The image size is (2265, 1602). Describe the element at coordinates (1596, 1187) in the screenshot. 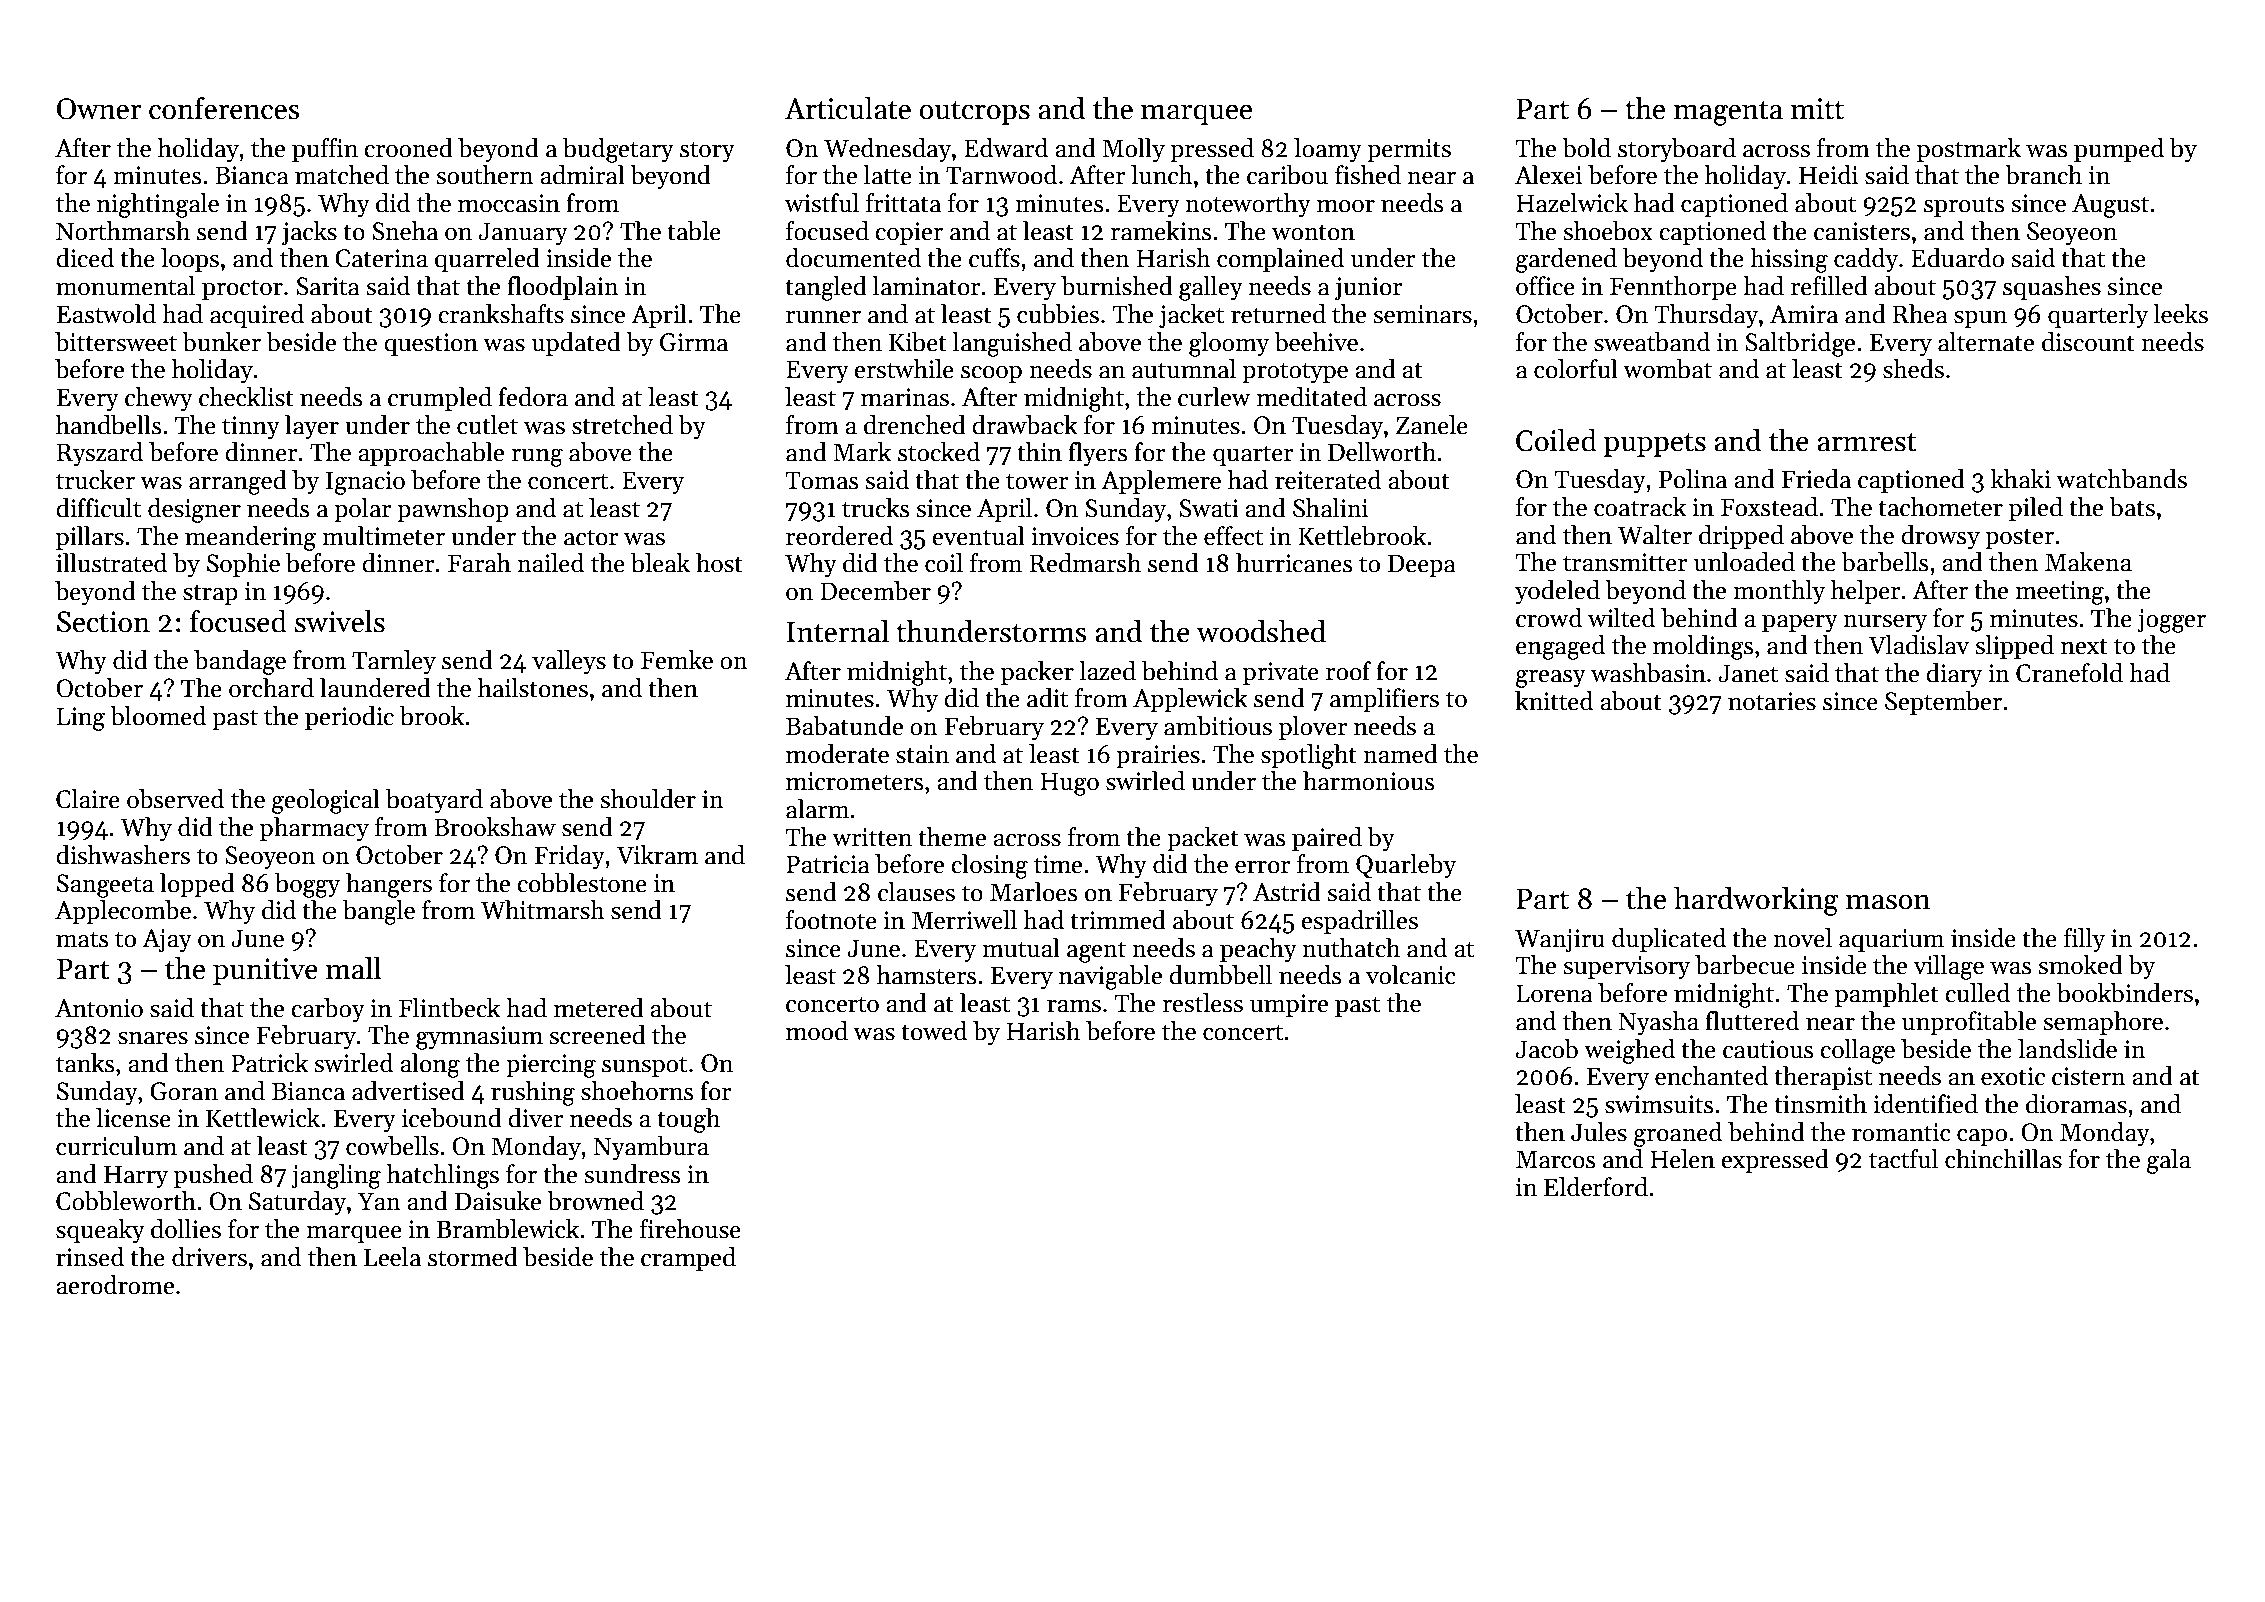

I see `Elderford` at that location.
